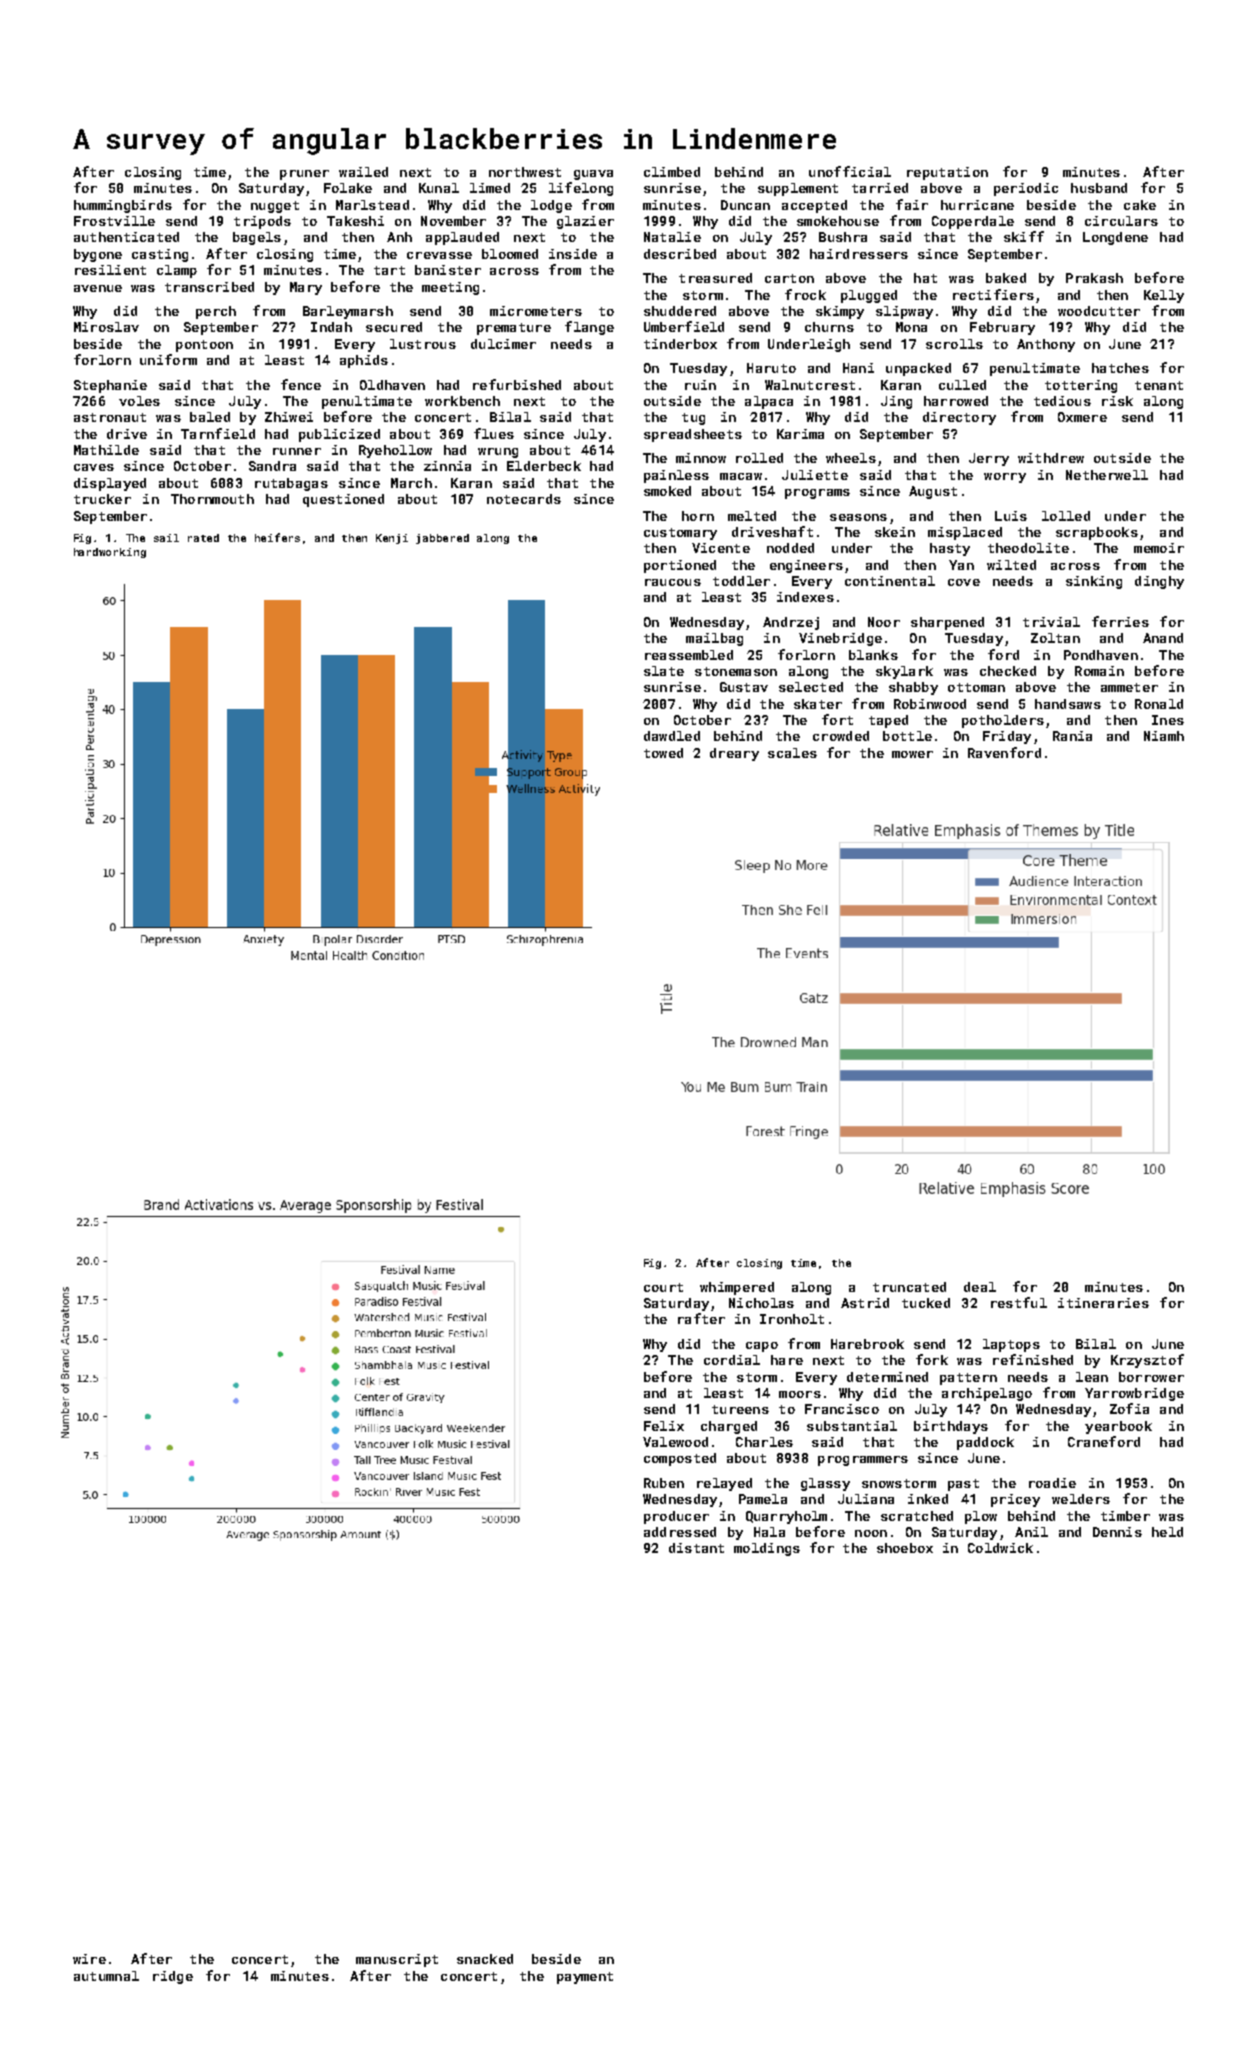 This screenshot has height=2070, width=1257. I want to click on autumnal, so click(106, 1976).
